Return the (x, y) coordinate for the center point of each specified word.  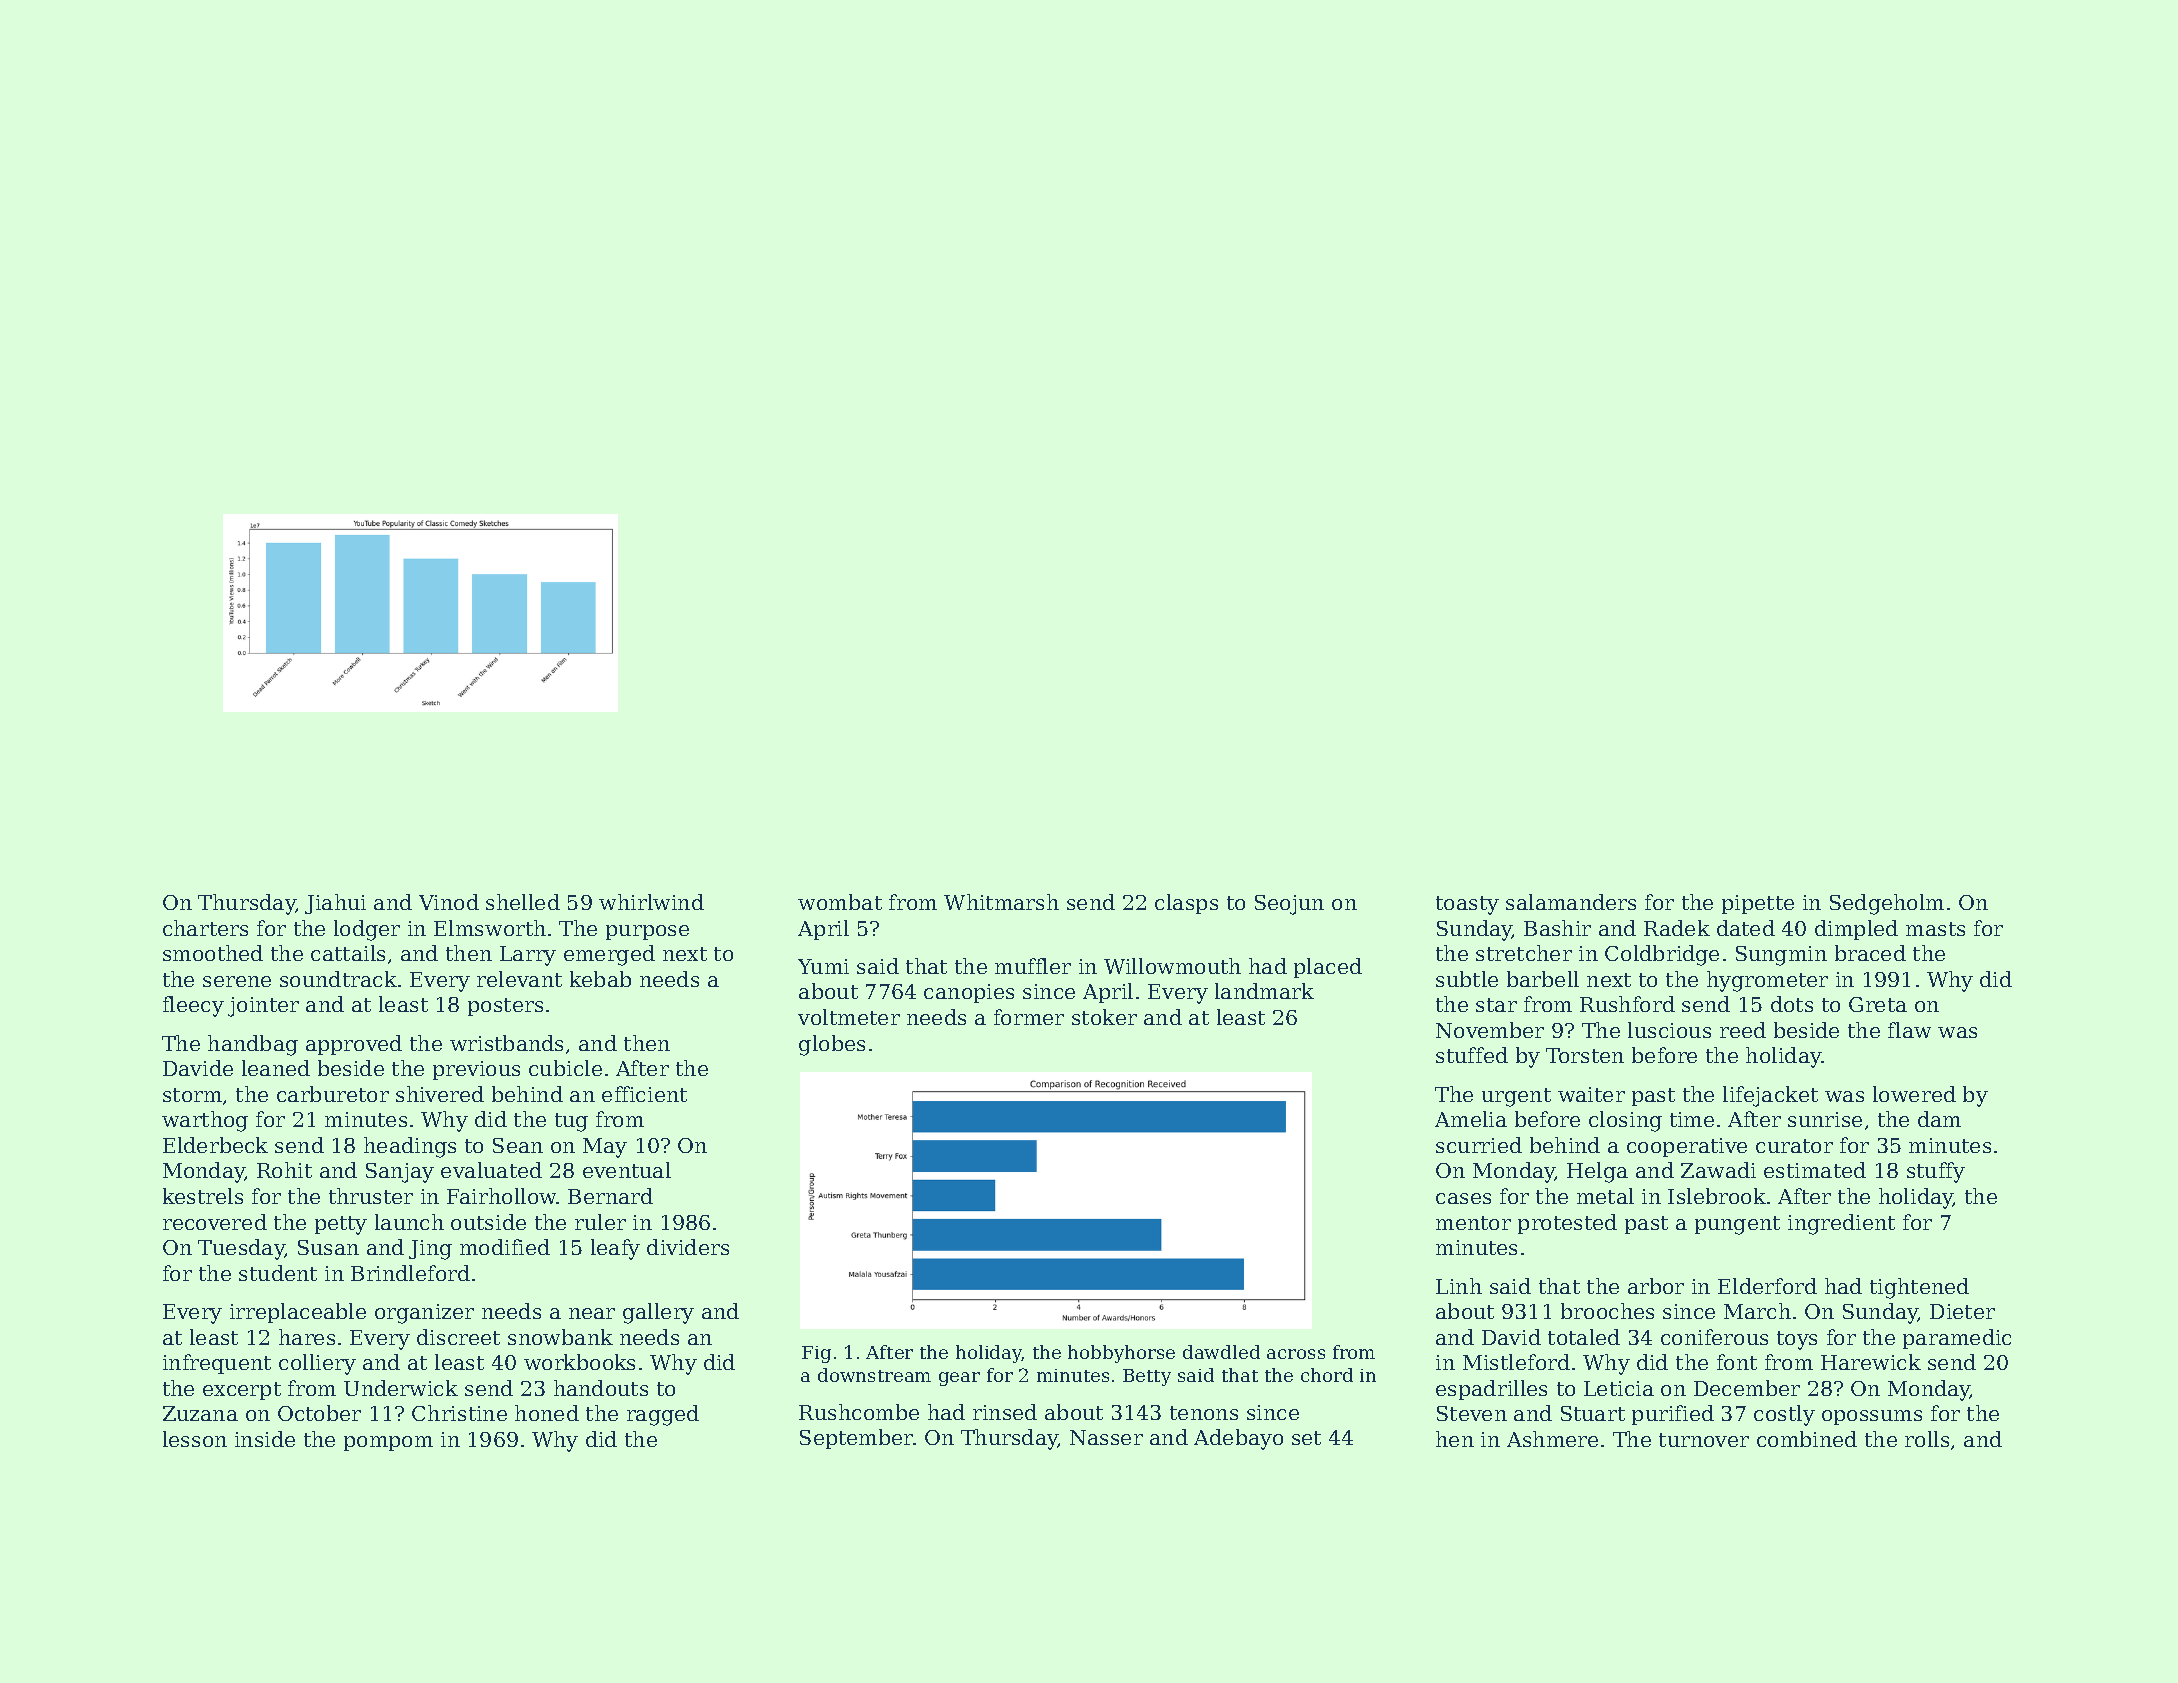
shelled (523, 902)
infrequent (217, 1364)
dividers (688, 1247)
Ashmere (1552, 1439)
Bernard (610, 1196)
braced (1870, 953)
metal (1605, 1196)
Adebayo (1238, 1439)
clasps (1186, 904)
